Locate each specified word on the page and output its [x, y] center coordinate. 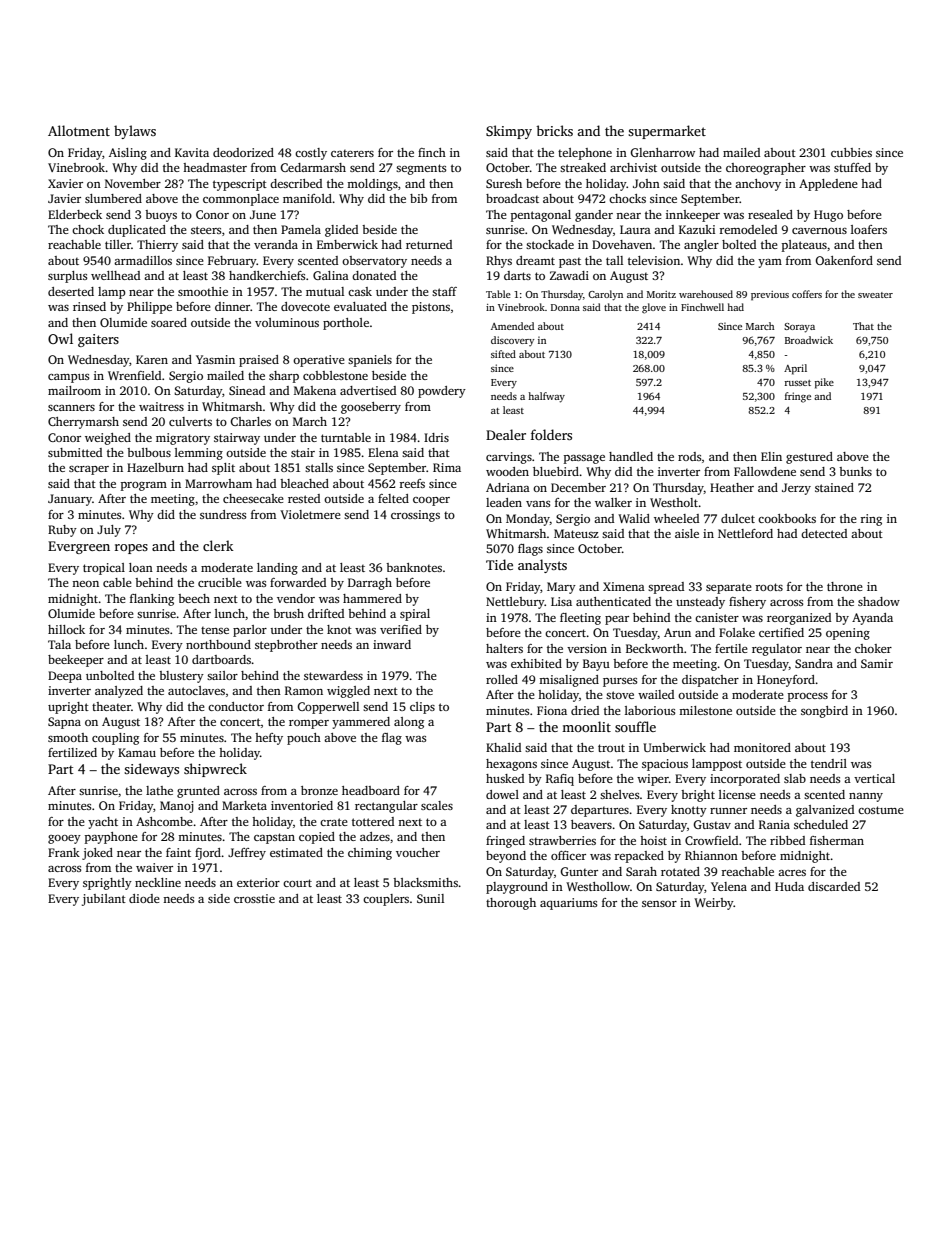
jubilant [104, 900]
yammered [361, 723]
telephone [585, 154]
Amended [512, 326]
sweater [875, 295]
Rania [774, 824]
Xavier [65, 183]
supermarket [667, 132]
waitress [161, 406]
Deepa [65, 677]
